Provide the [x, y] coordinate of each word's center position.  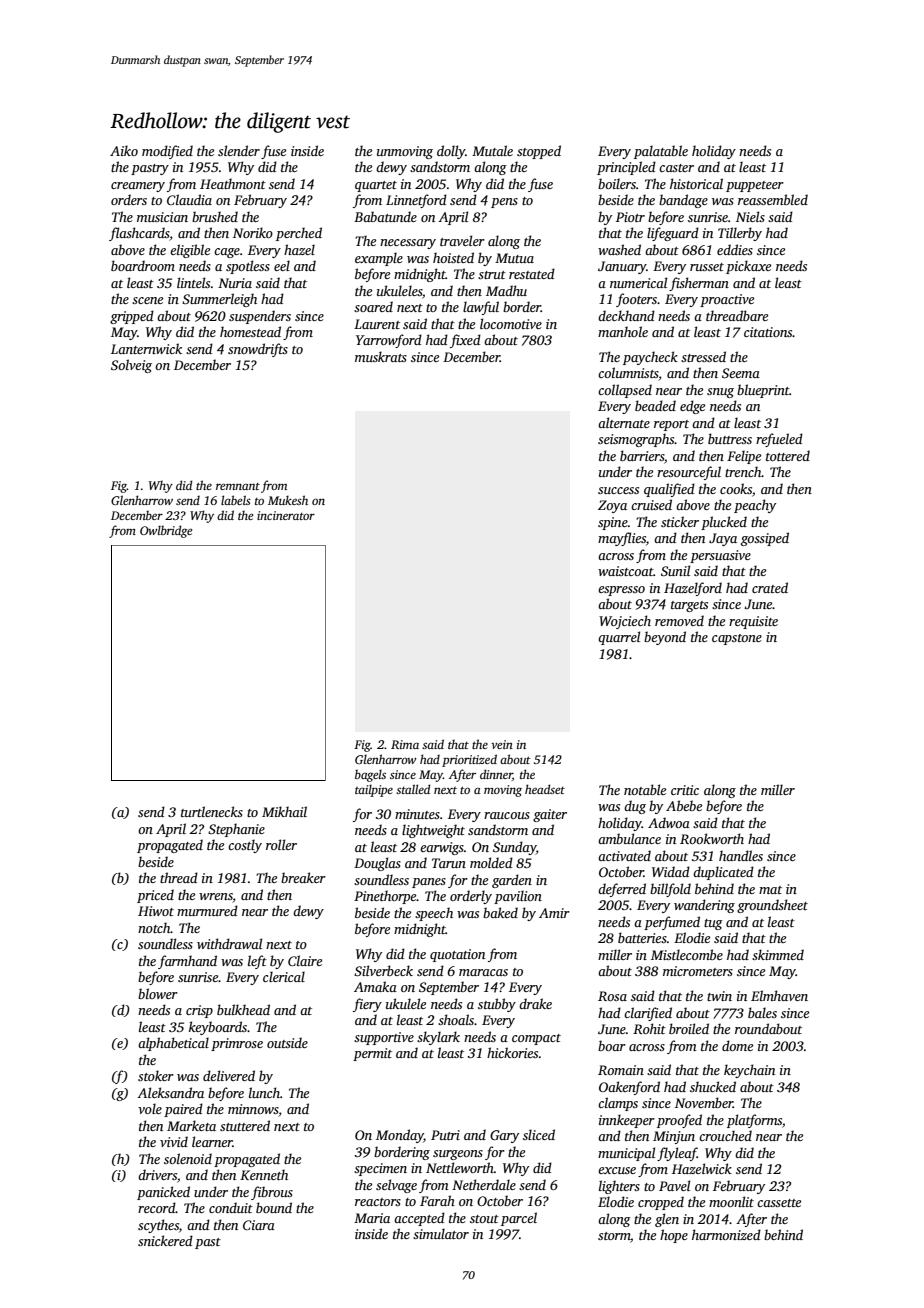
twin [719, 996]
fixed [465, 341]
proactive [727, 300]
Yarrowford [389, 341]
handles [741, 855]
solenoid [188, 1158]
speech [434, 914]
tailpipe [374, 791]
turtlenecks [212, 811]
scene [147, 300]
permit [372, 1054]
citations [768, 332]
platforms [754, 1121]
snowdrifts [258, 350]
